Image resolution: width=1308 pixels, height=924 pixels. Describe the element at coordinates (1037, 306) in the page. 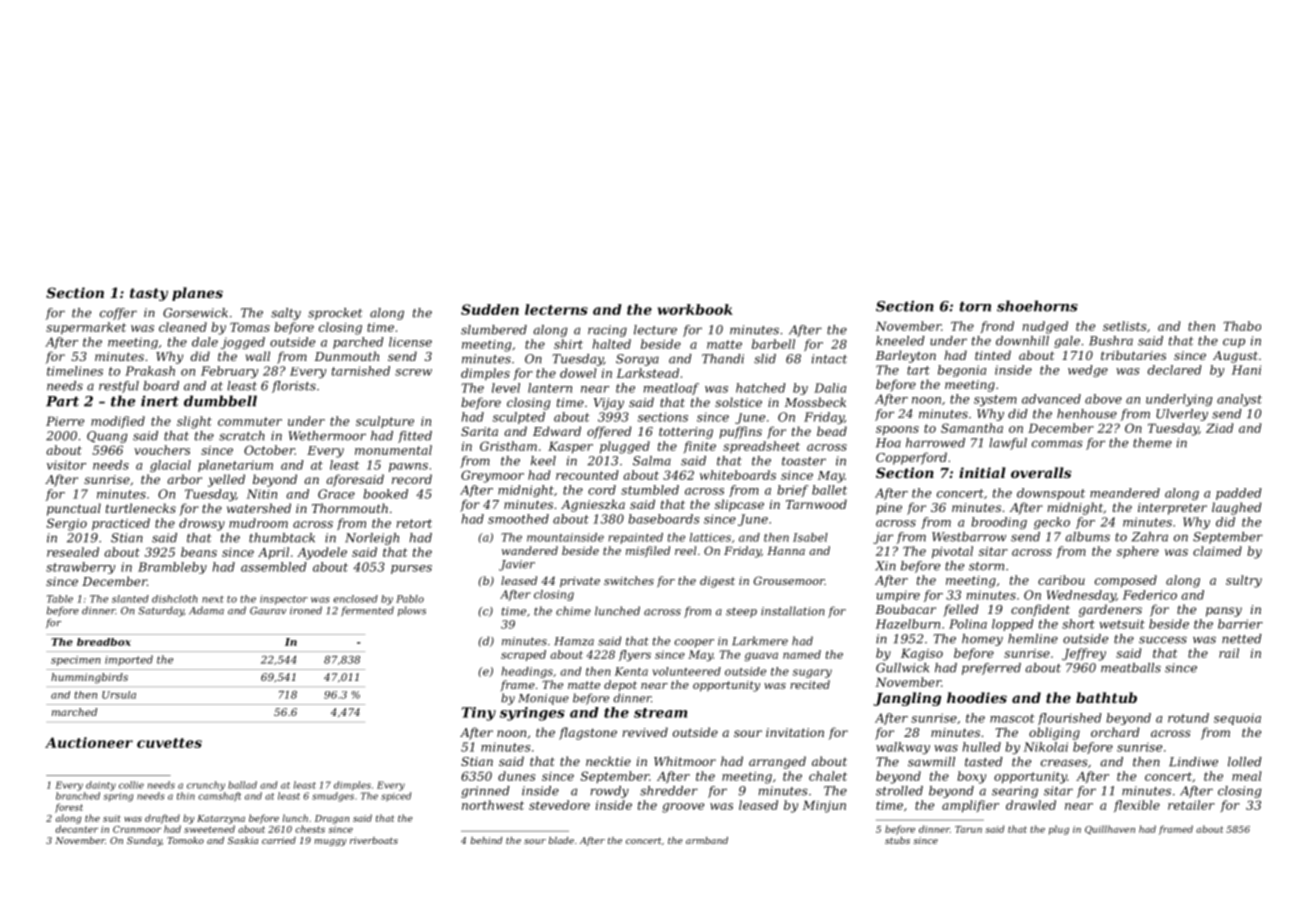

I see `shoehorns` at that location.
